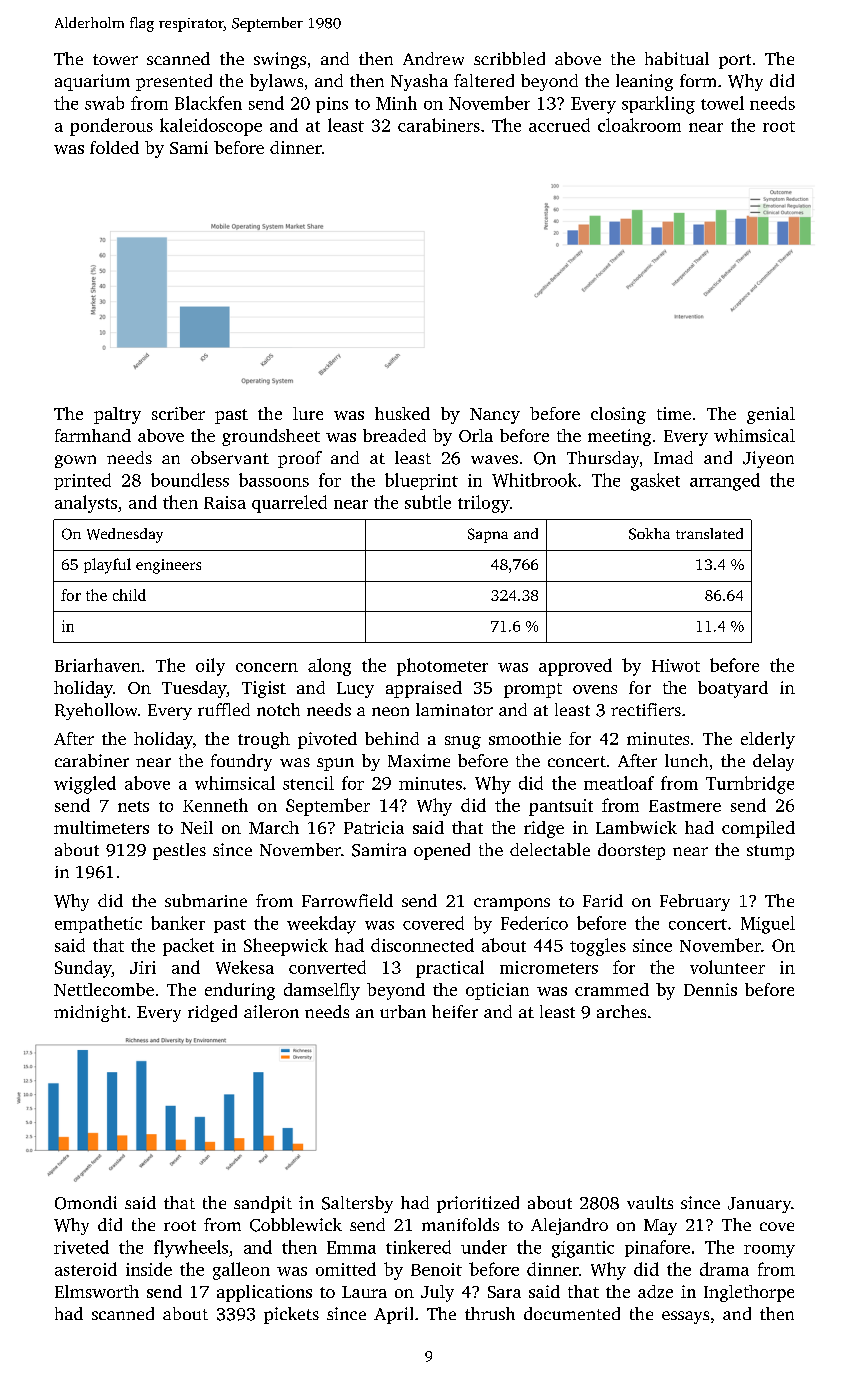  I want to click on Nancy, so click(495, 416).
